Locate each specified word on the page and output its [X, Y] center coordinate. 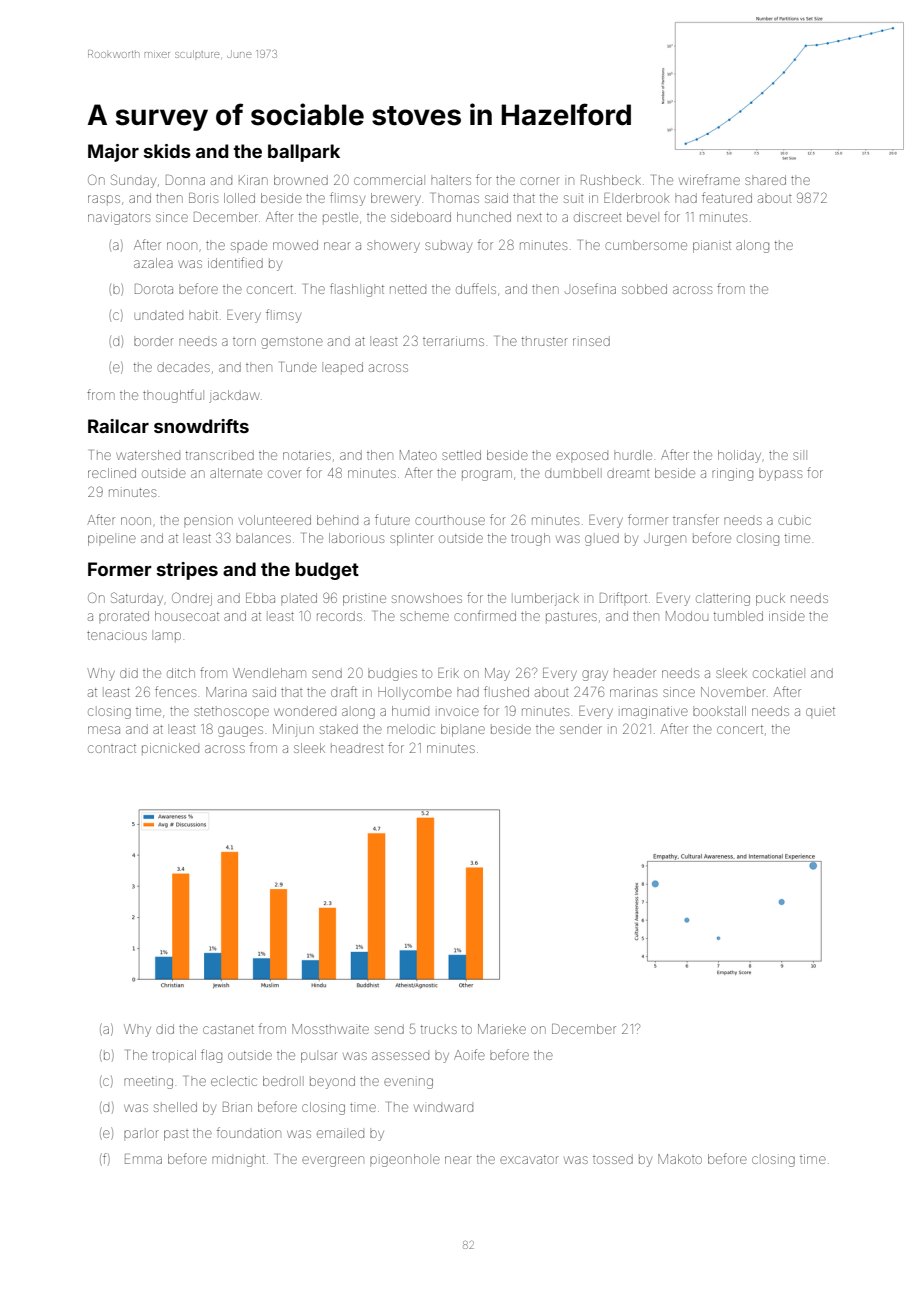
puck [770, 599]
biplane [463, 730]
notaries [307, 455]
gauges [240, 731]
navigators [119, 218]
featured [727, 197]
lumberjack [547, 599]
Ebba [260, 598]
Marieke [502, 1029]
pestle [340, 217]
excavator [529, 1159]
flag [211, 1056]
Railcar [118, 426]
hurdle [633, 455]
